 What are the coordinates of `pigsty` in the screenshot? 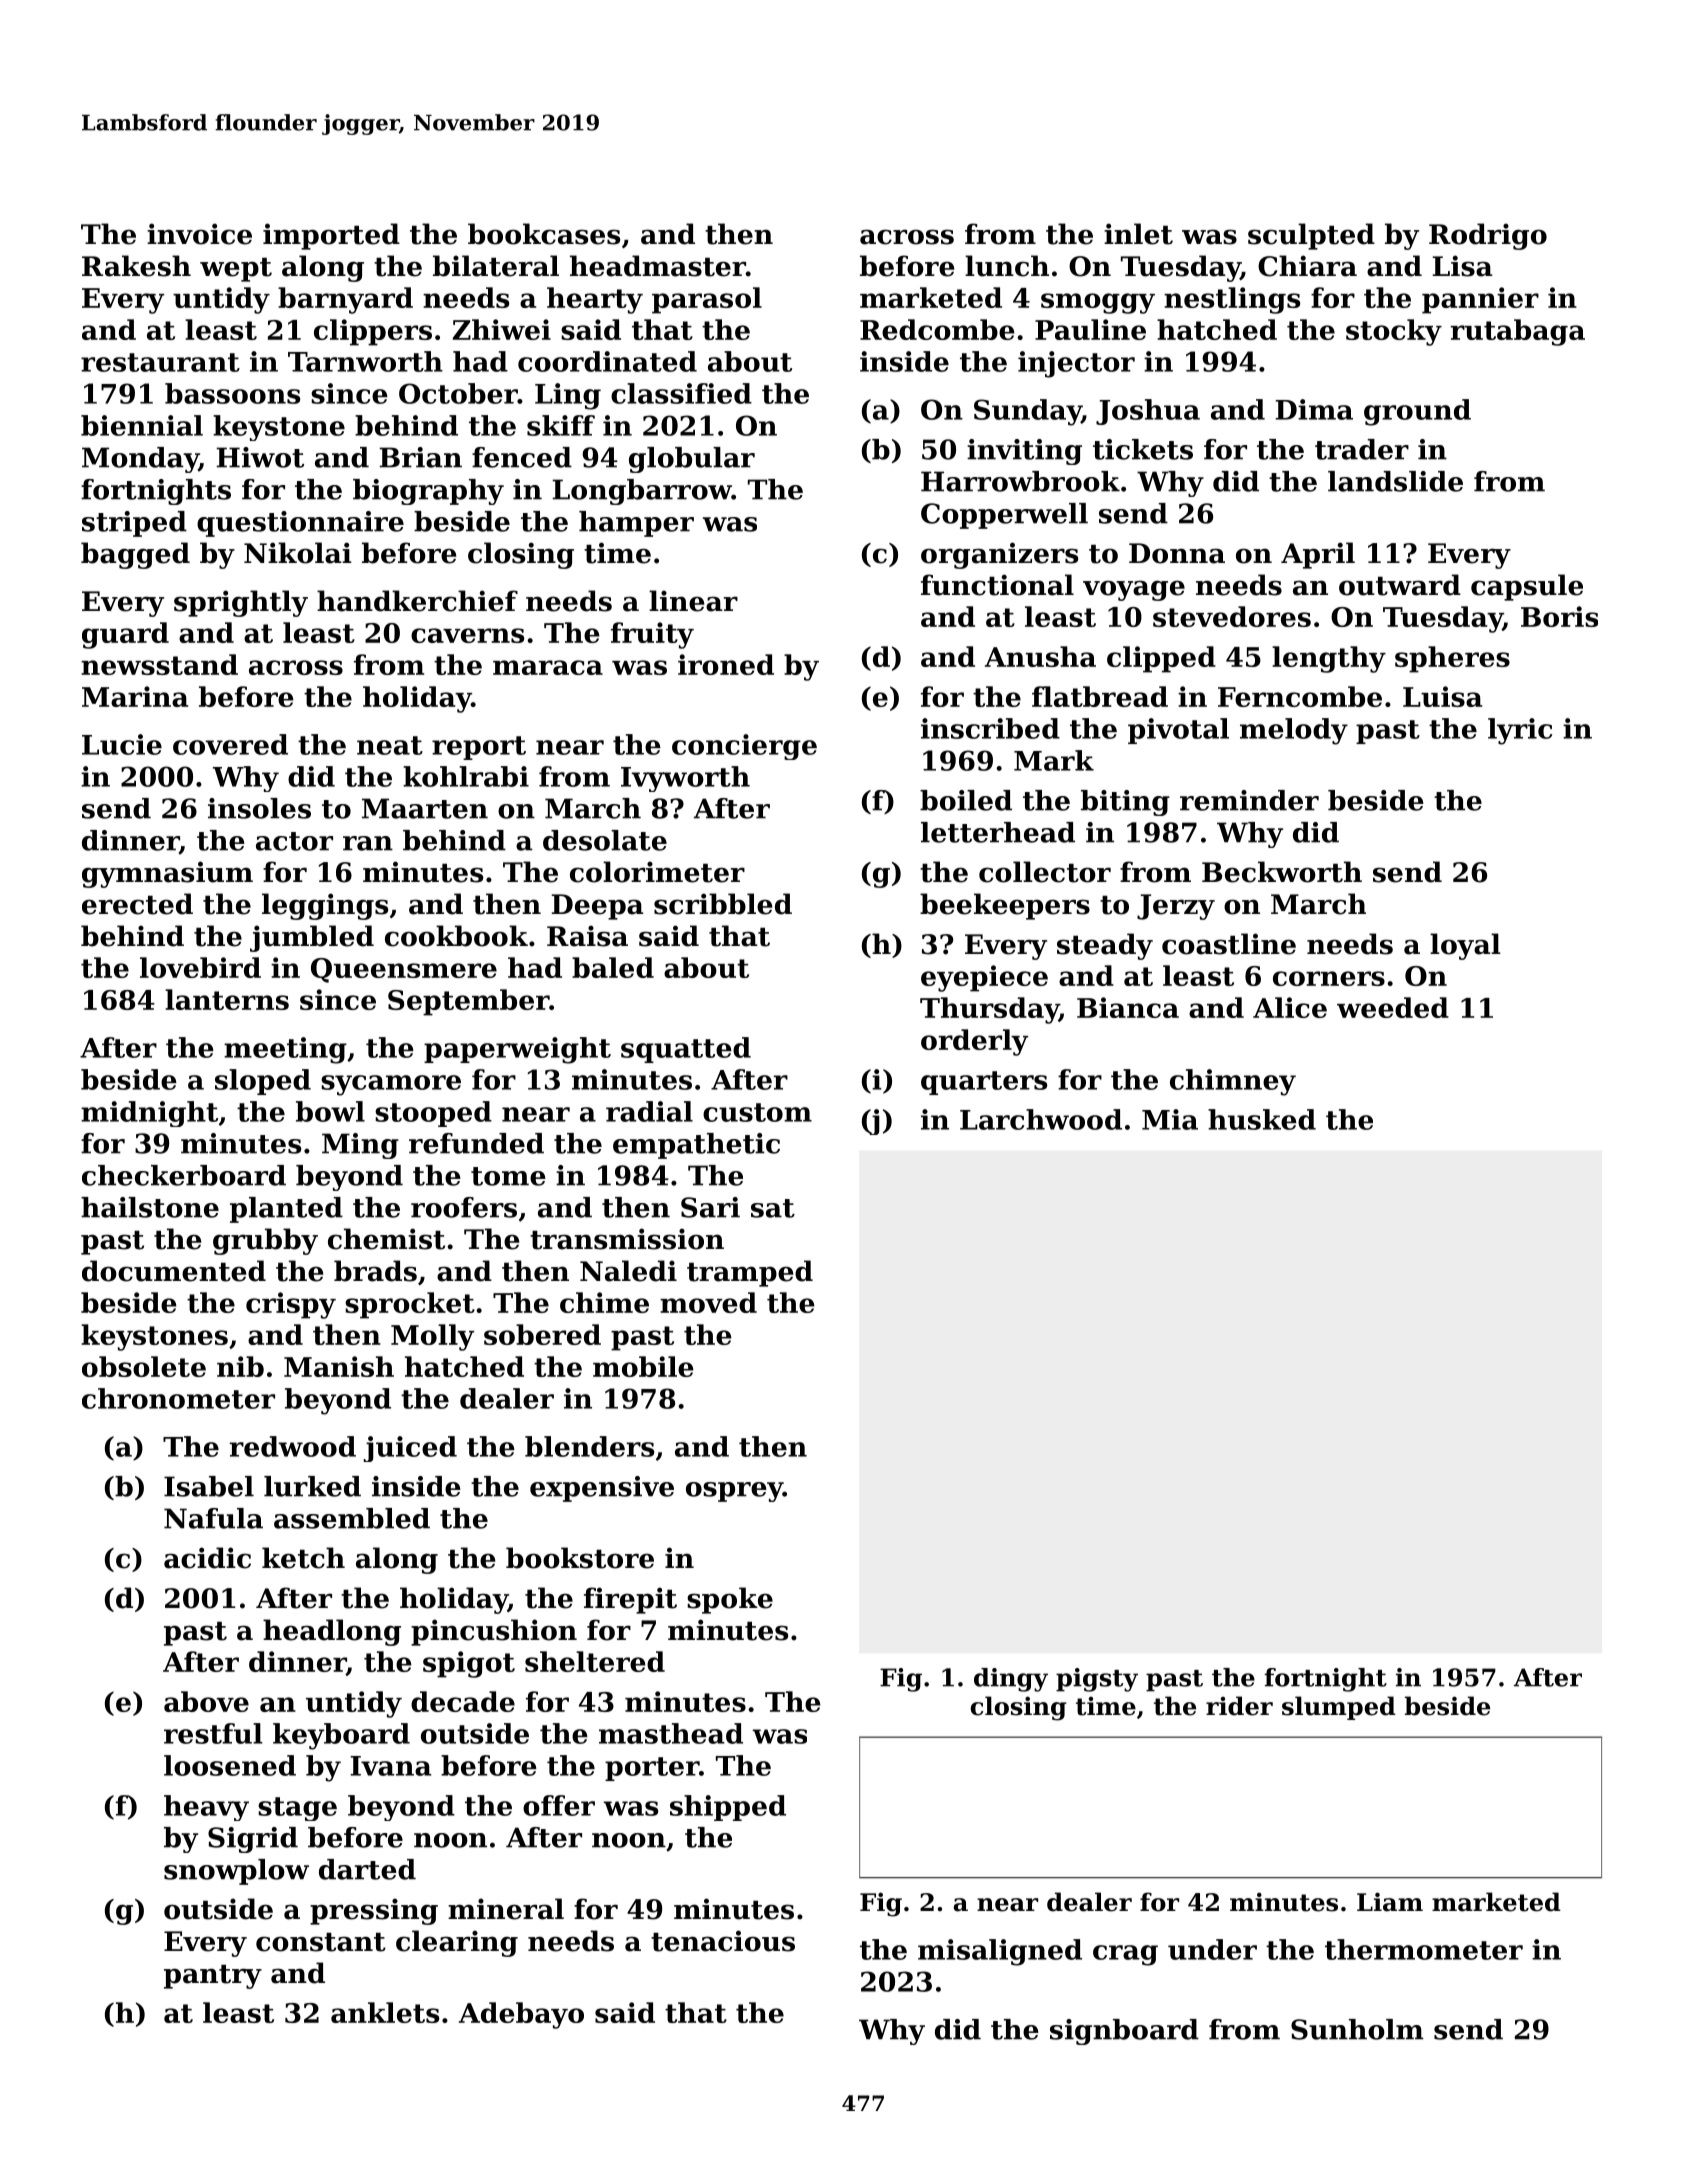 It's located at (1097, 1680).
